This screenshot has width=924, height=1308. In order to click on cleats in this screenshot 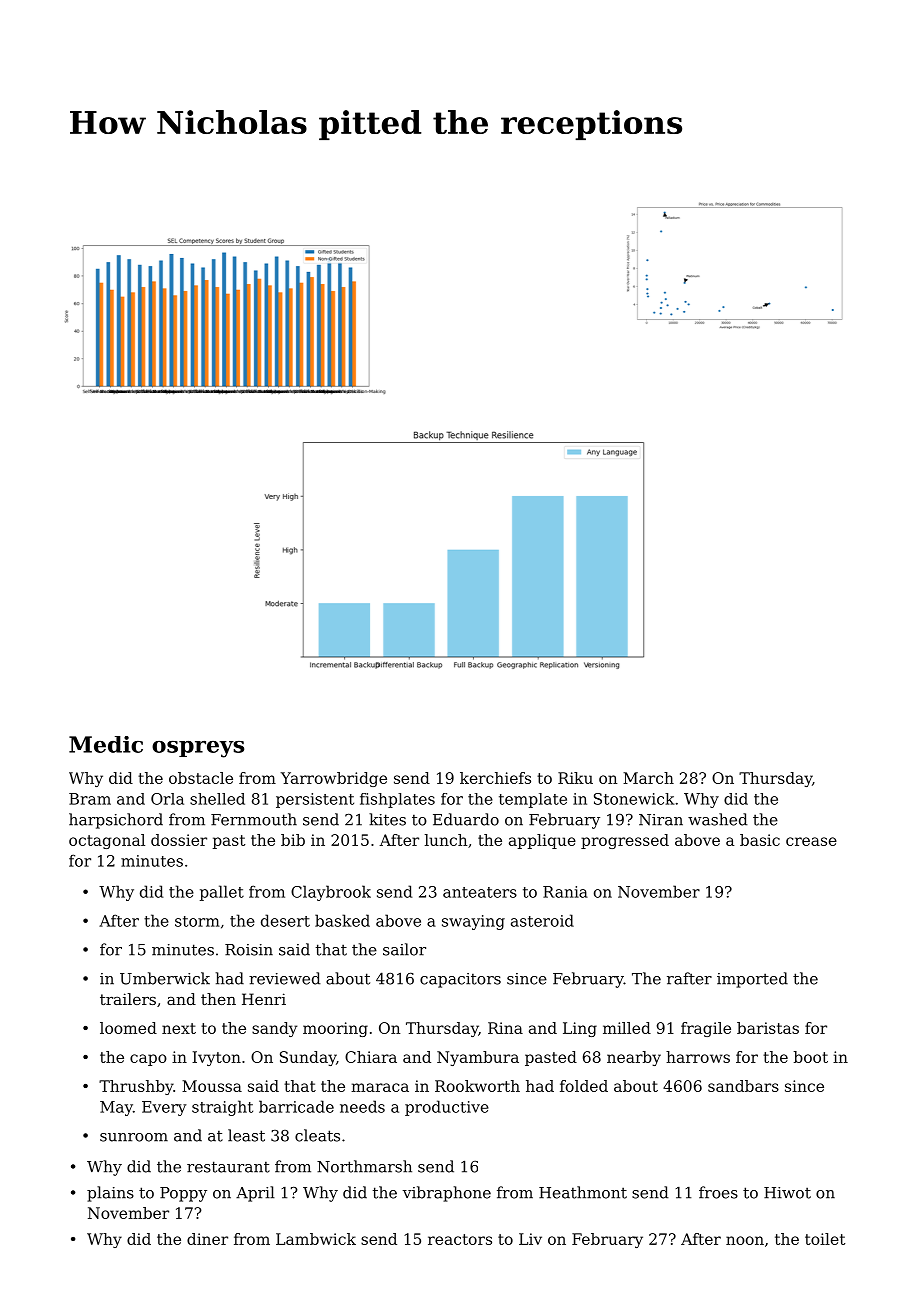, I will do `click(317, 1135)`.
